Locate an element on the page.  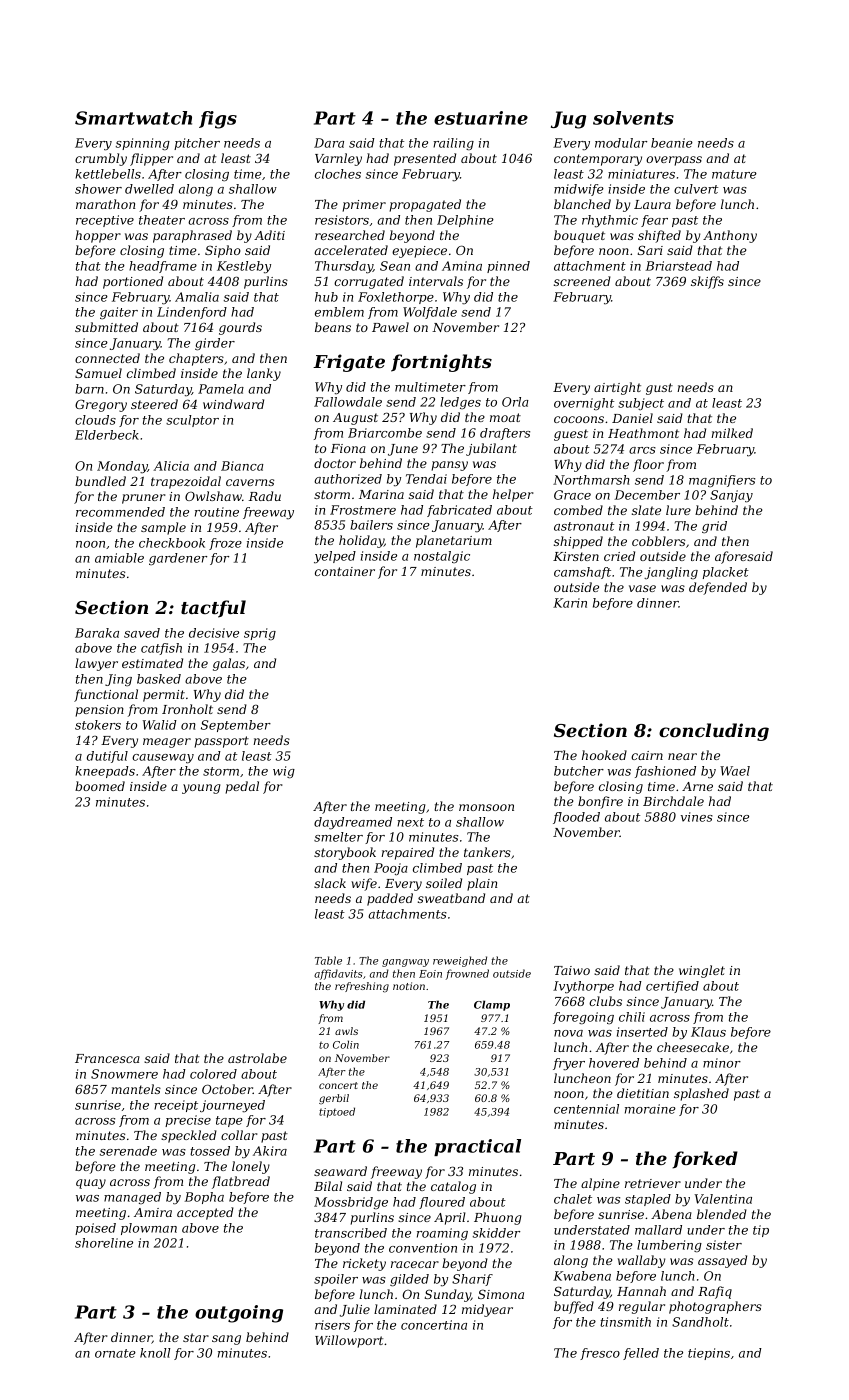
monsoon is located at coordinates (486, 807).
